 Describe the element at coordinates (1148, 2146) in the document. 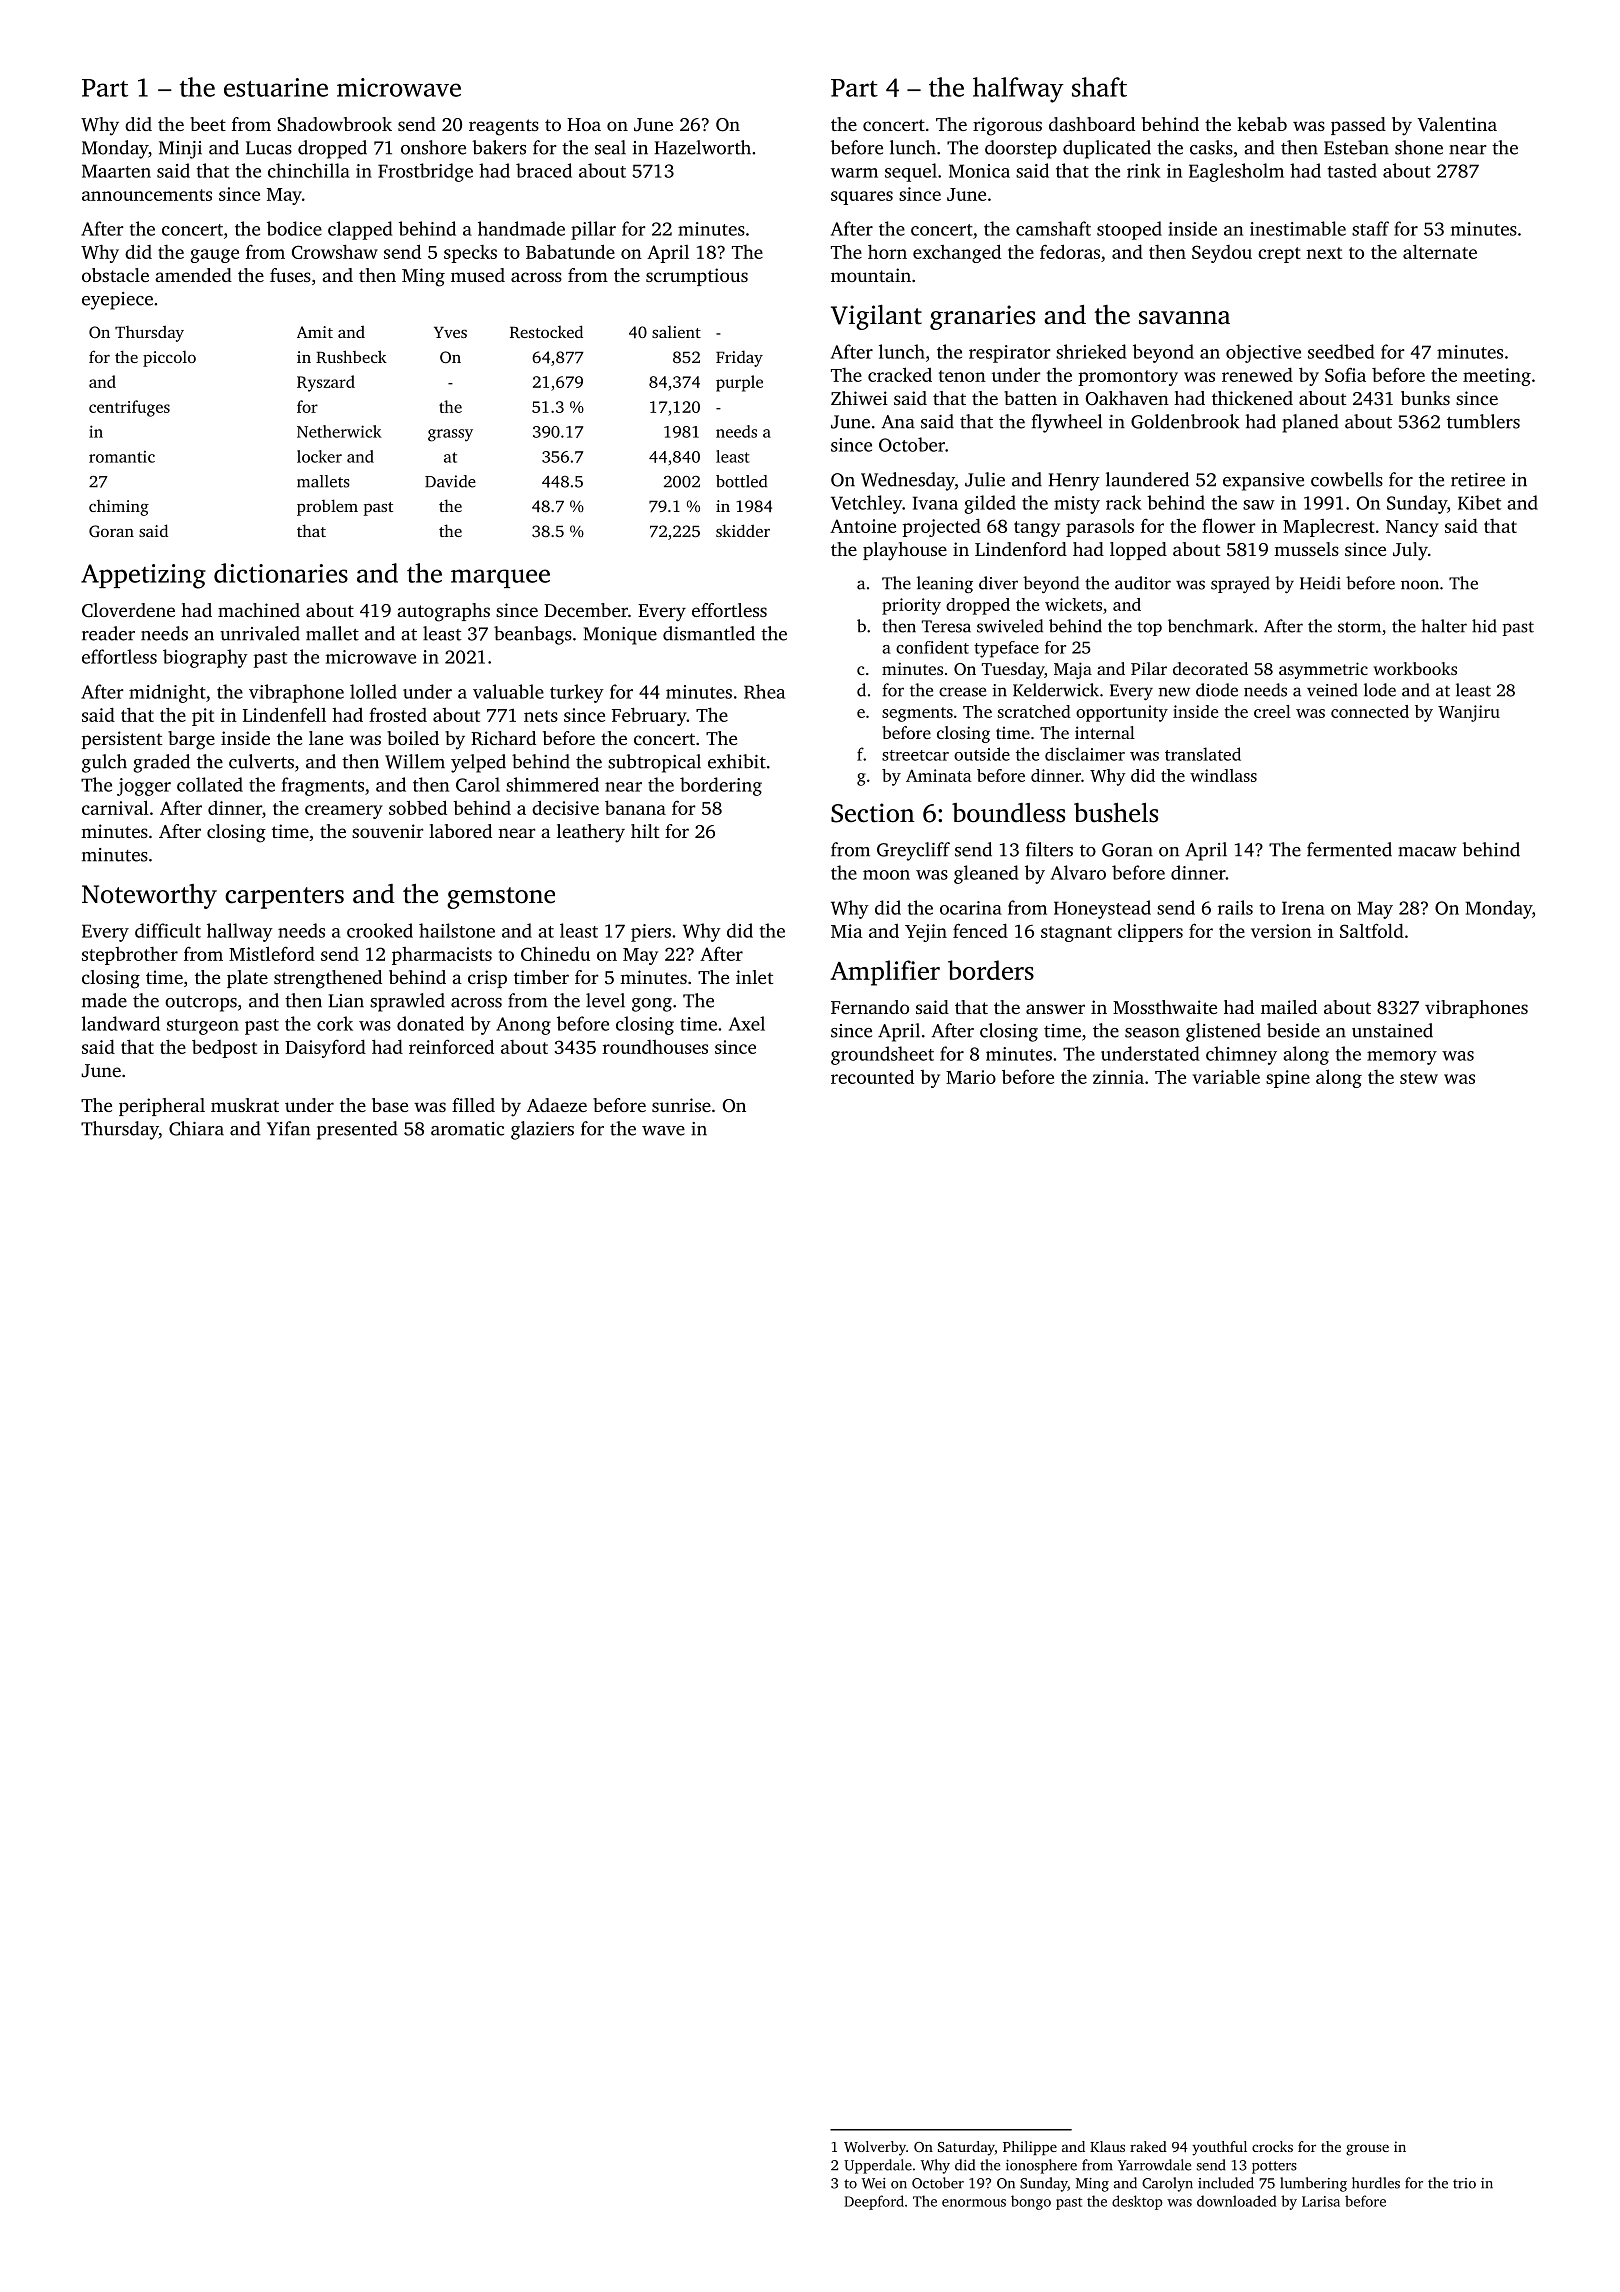

I see `raked` at that location.
